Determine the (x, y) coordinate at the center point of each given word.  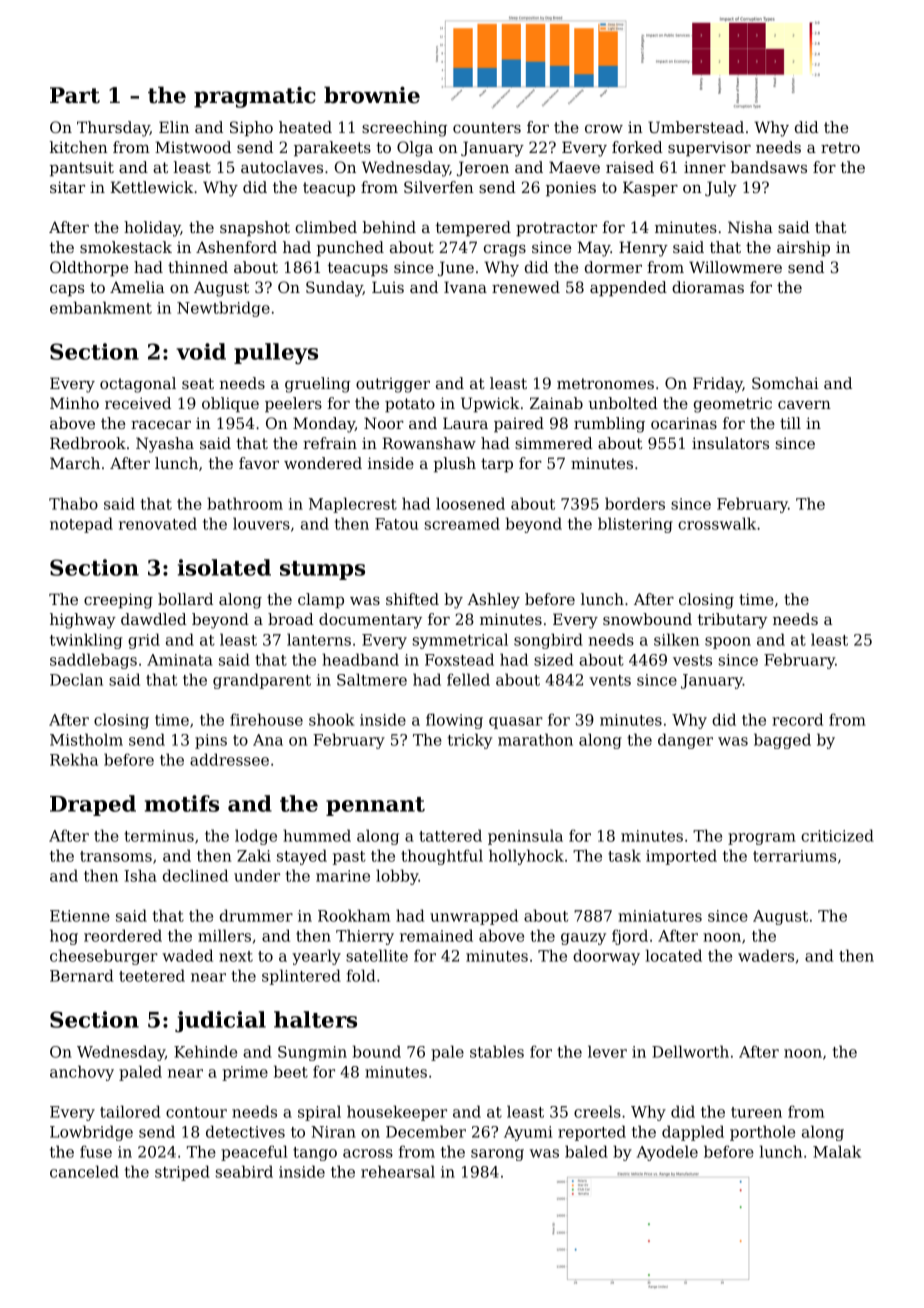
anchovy (82, 1073)
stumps (322, 570)
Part (75, 95)
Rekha (74, 759)
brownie (372, 95)
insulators (730, 443)
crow (604, 128)
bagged (782, 741)
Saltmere (372, 679)
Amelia (137, 287)
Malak (837, 1151)
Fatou (396, 524)
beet (291, 1071)
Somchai (785, 383)
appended (628, 288)
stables (497, 1051)
